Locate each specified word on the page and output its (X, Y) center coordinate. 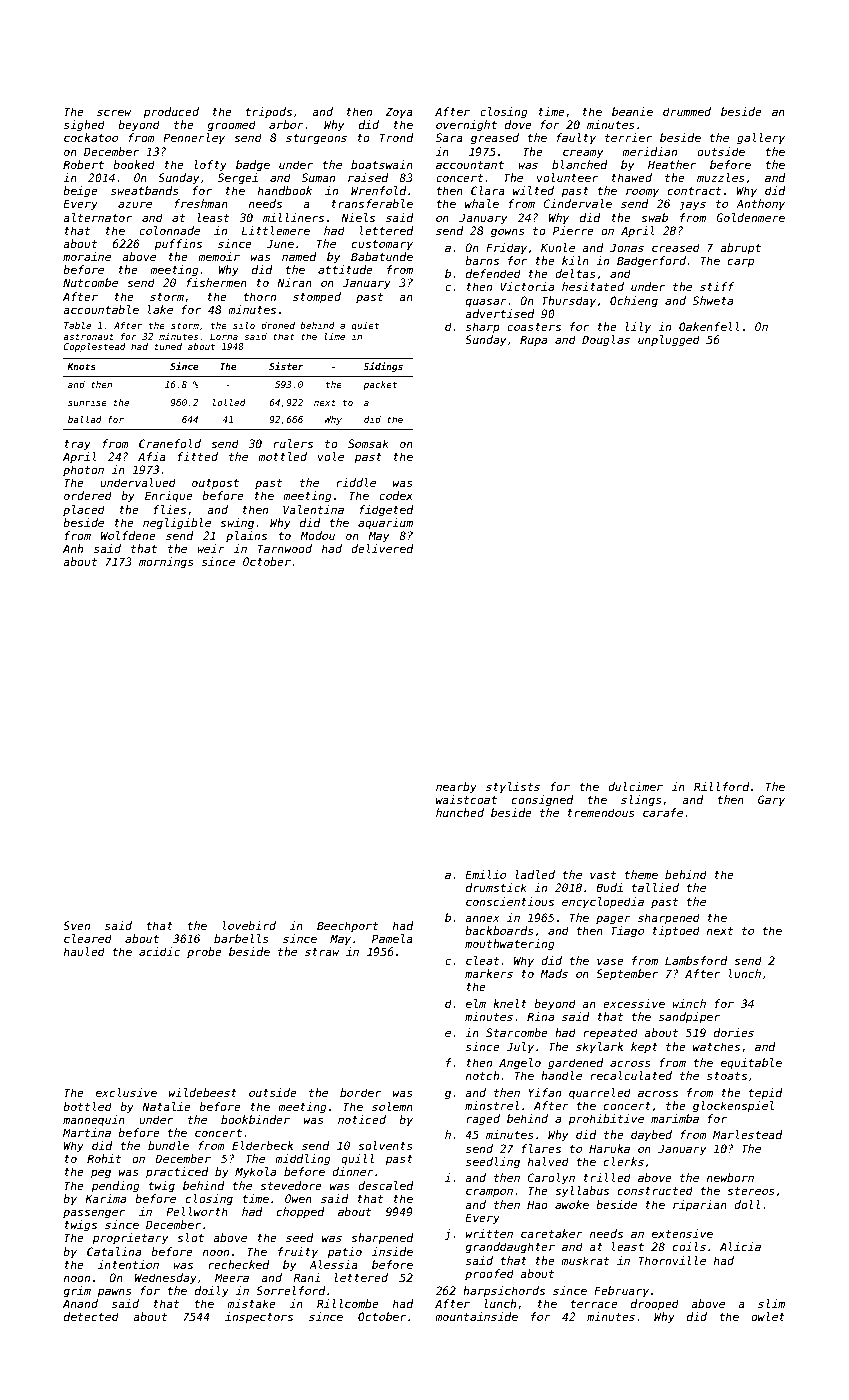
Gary (771, 801)
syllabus (582, 1192)
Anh (73, 548)
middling (303, 1160)
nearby (456, 788)
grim (77, 1292)
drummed (687, 111)
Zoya (399, 113)
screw (114, 112)
